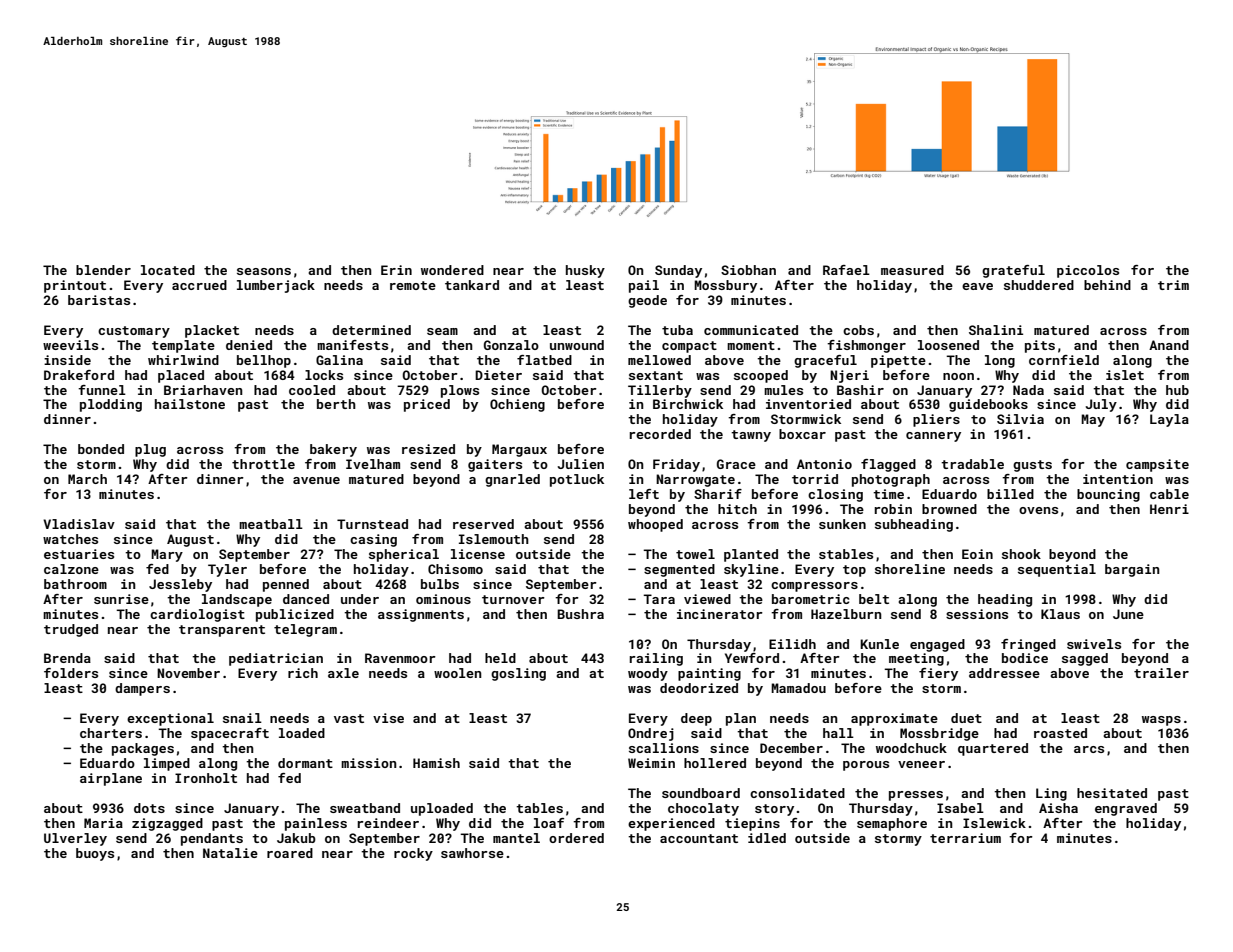 The height and width of the document is (952, 1233). Describe the element at coordinates (500, 658) in the document. I see `held` at that location.
